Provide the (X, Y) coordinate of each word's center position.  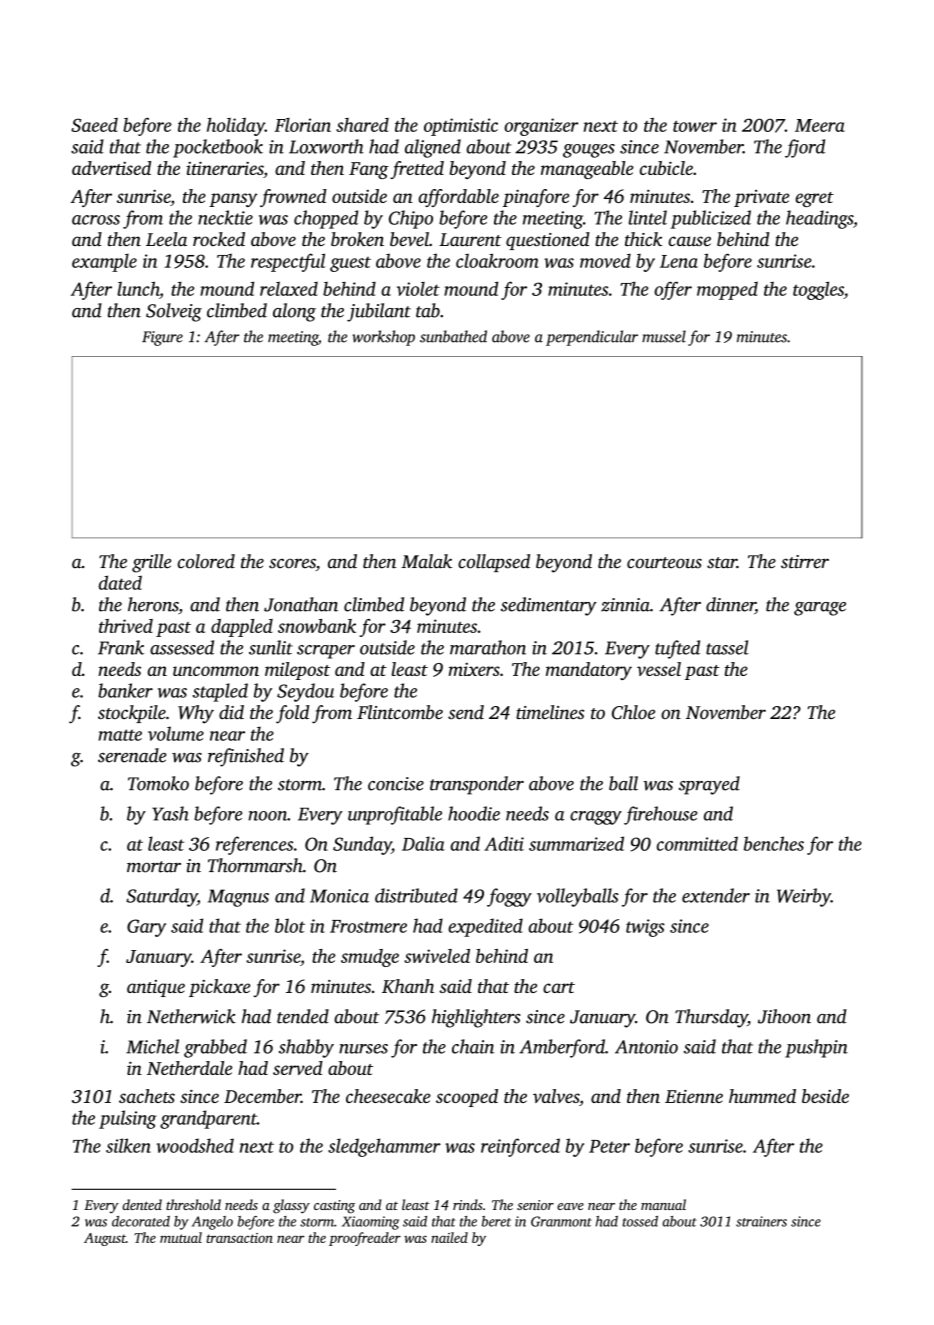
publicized (711, 219)
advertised (111, 168)
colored (206, 561)
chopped (326, 219)
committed (697, 843)
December (262, 1096)
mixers (474, 669)
